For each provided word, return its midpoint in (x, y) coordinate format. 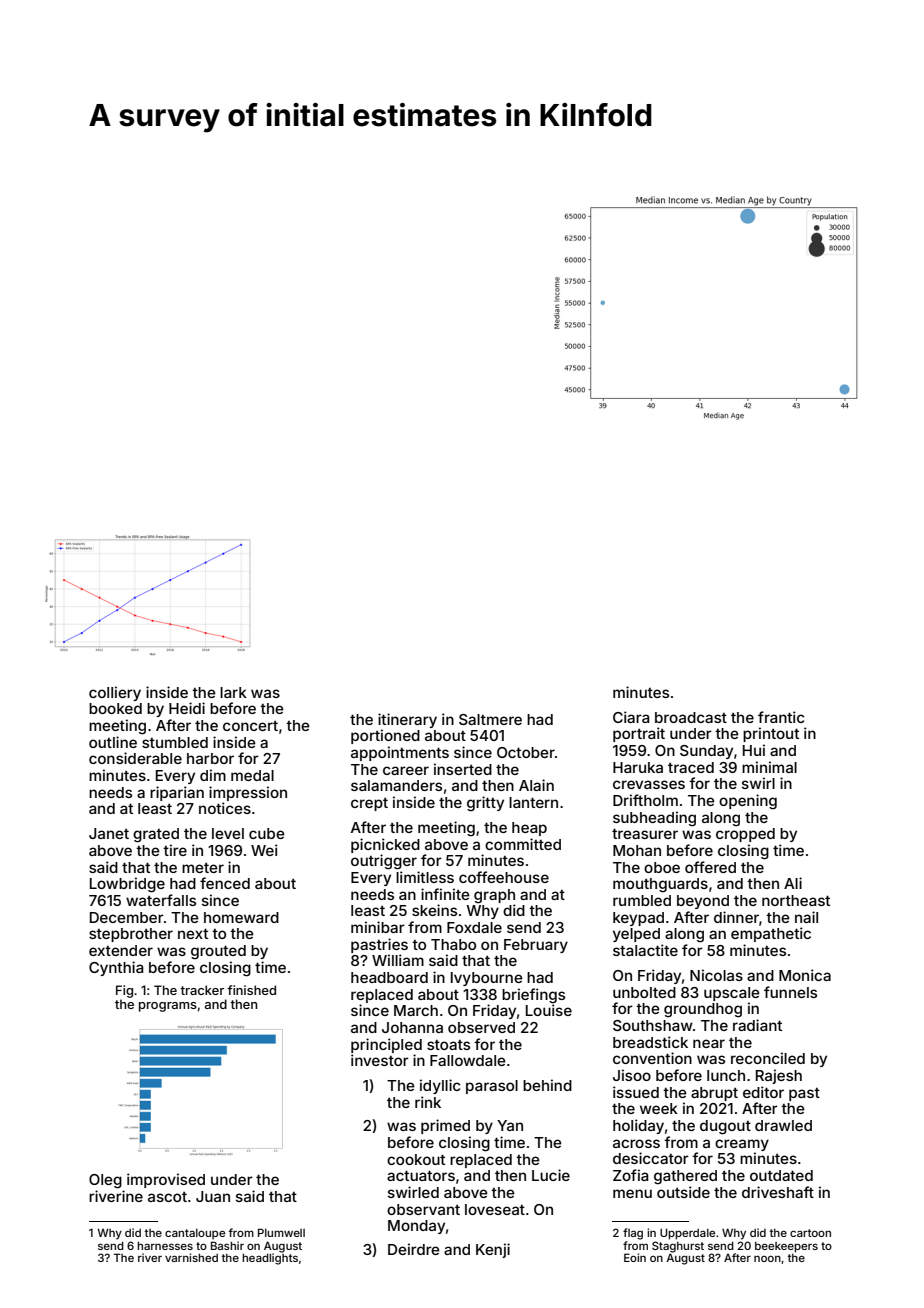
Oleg (105, 1181)
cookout (416, 1159)
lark (233, 692)
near (709, 1043)
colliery (115, 693)
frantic (781, 717)
